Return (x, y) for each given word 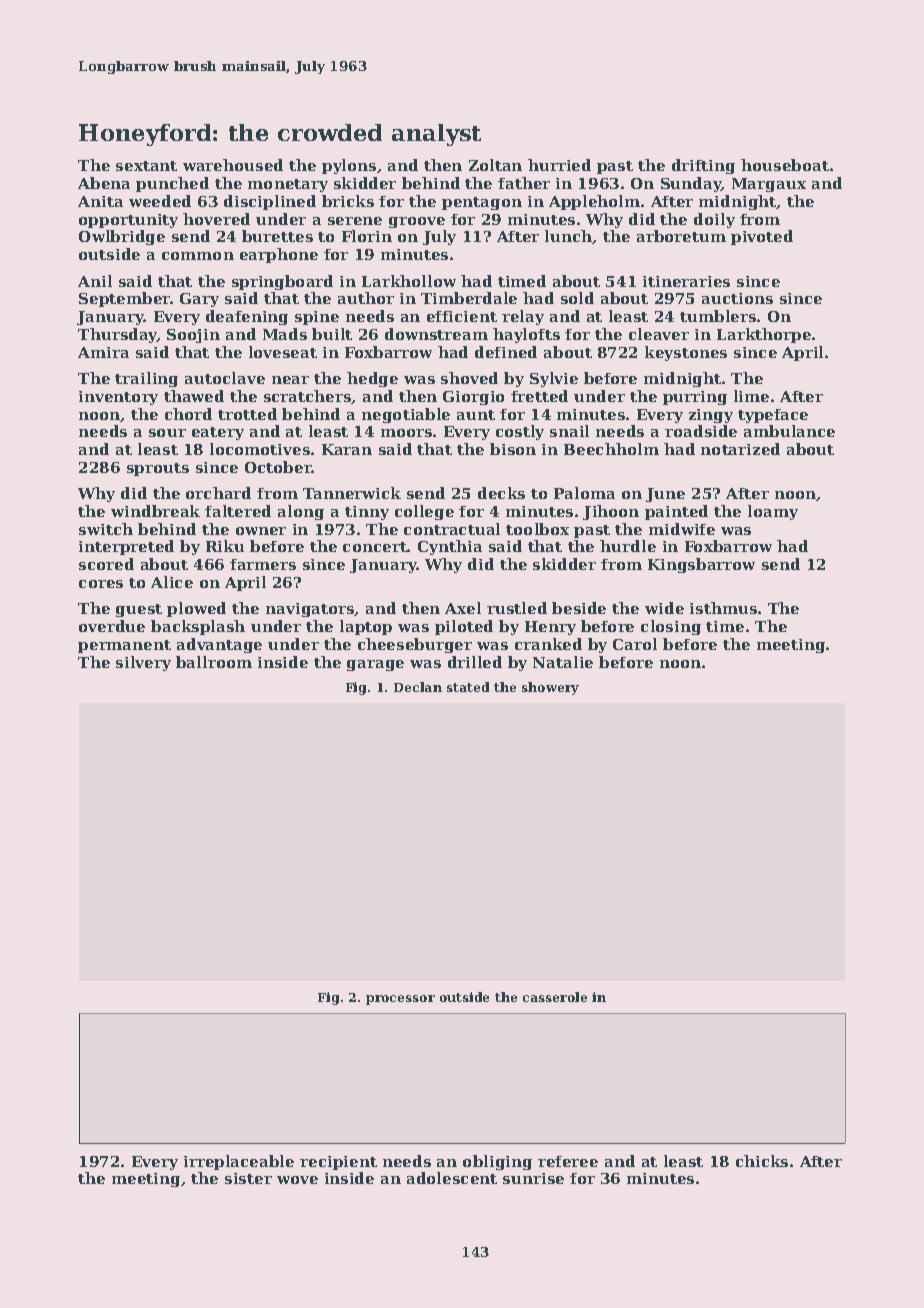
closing (671, 627)
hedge (372, 379)
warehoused (233, 165)
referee (568, 1161)
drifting (703, 166)
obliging (497, 1162)
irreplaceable (239, 1162)
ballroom (214, 662)
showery (550, 688)
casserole (555, 997)
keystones (686, 353)
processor (400, 1000)
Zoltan (495, 165)
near (290, 380)
